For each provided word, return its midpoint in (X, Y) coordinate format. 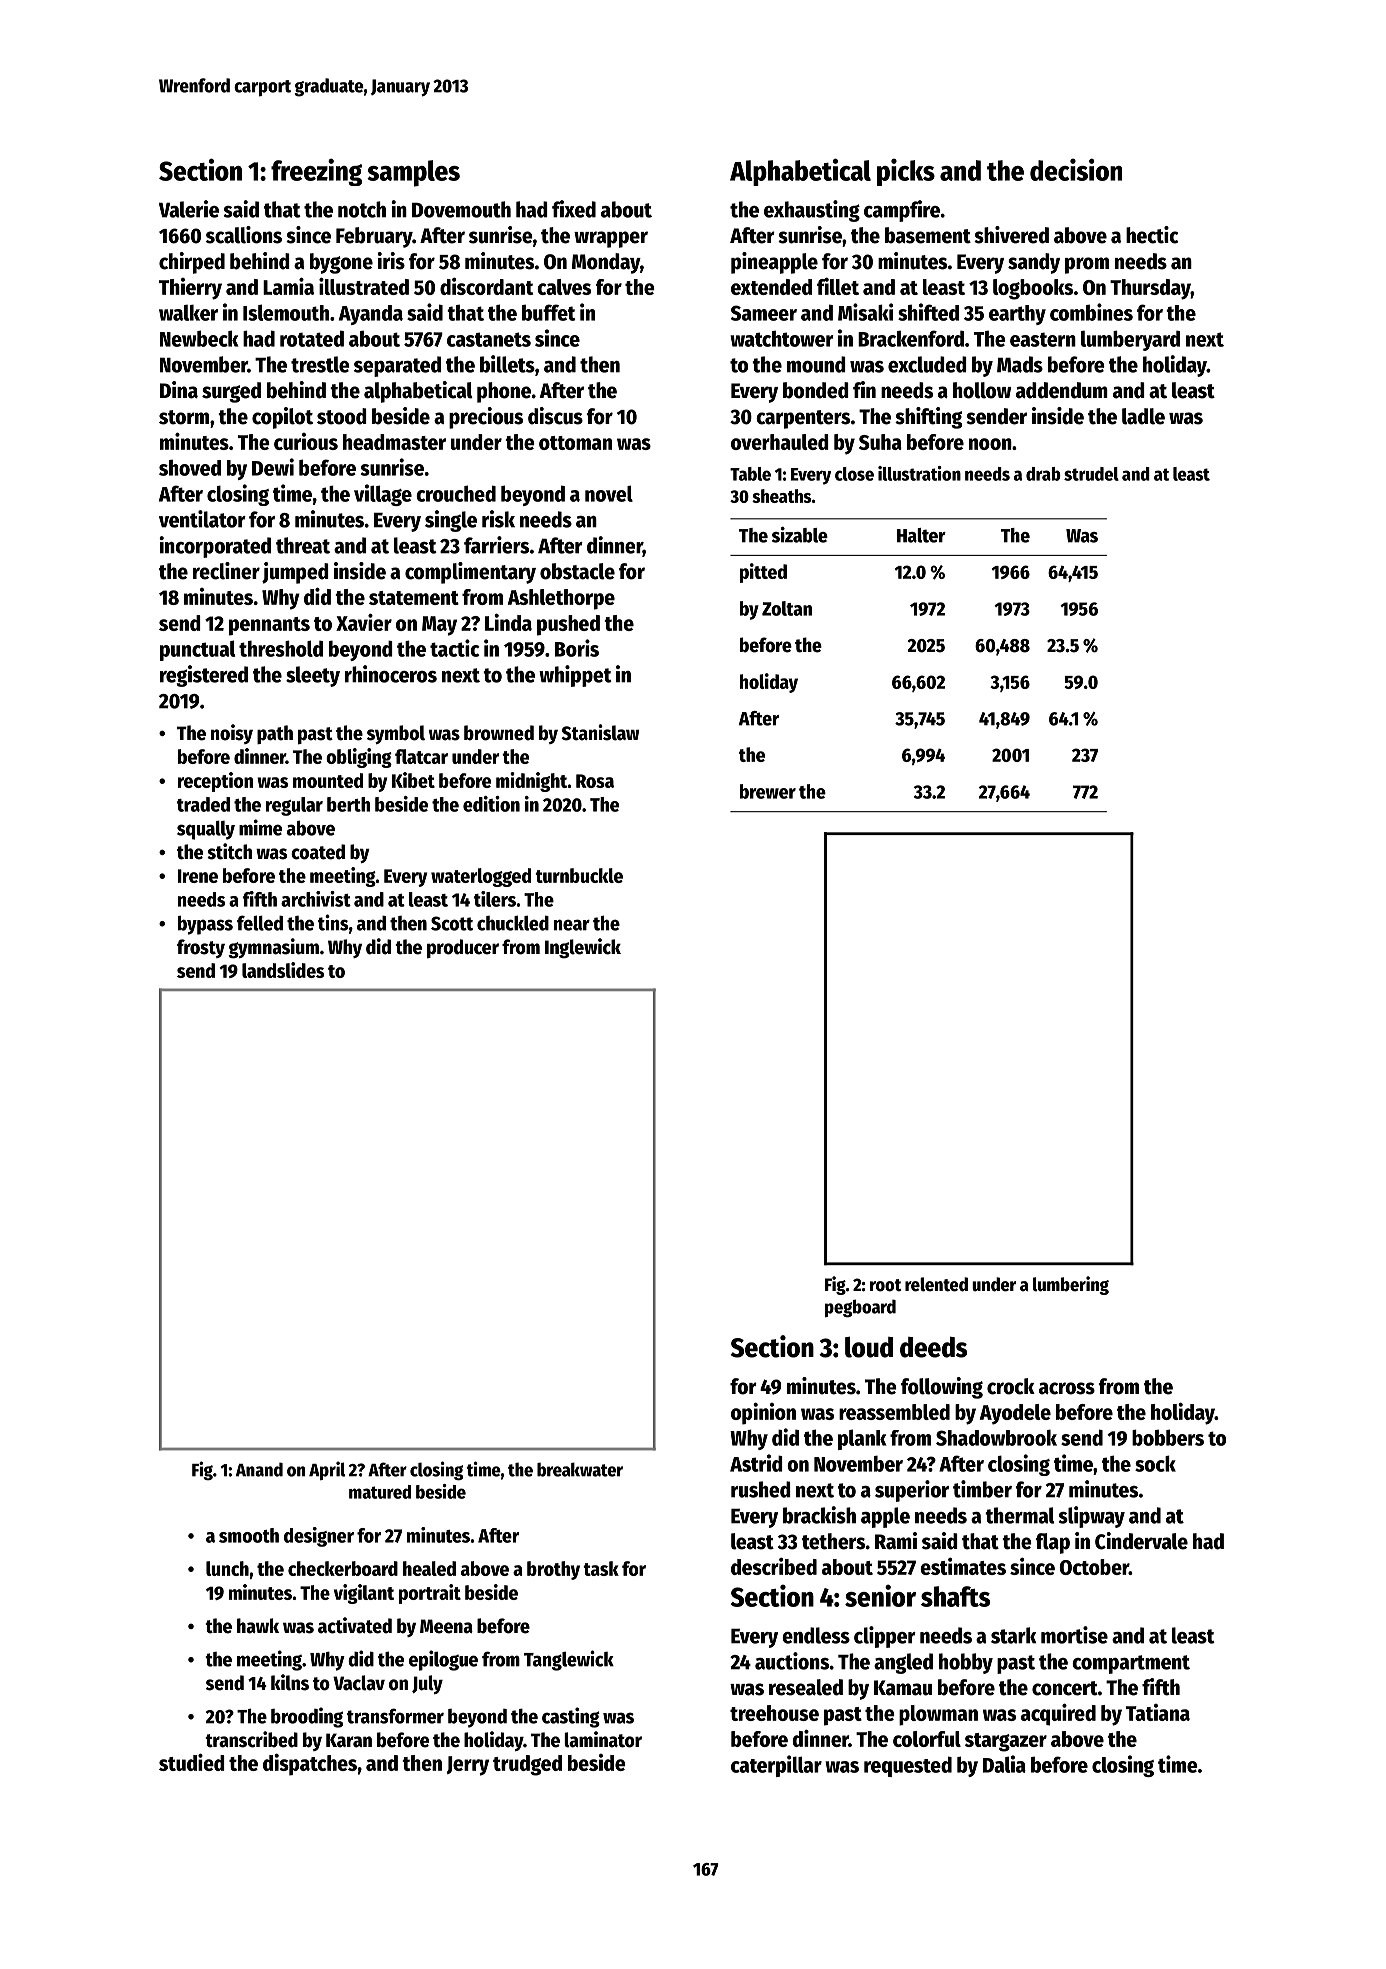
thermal (1019, 1515)
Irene (198, 876)
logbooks (1033, 289)
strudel (1091, 474)
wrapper (611, 239)
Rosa (595, 781)
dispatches (310, 1765)
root (885, 1285)
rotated (312, 338)
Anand (259, 1469)
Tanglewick (569, 1660)
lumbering (1071, 1285)
